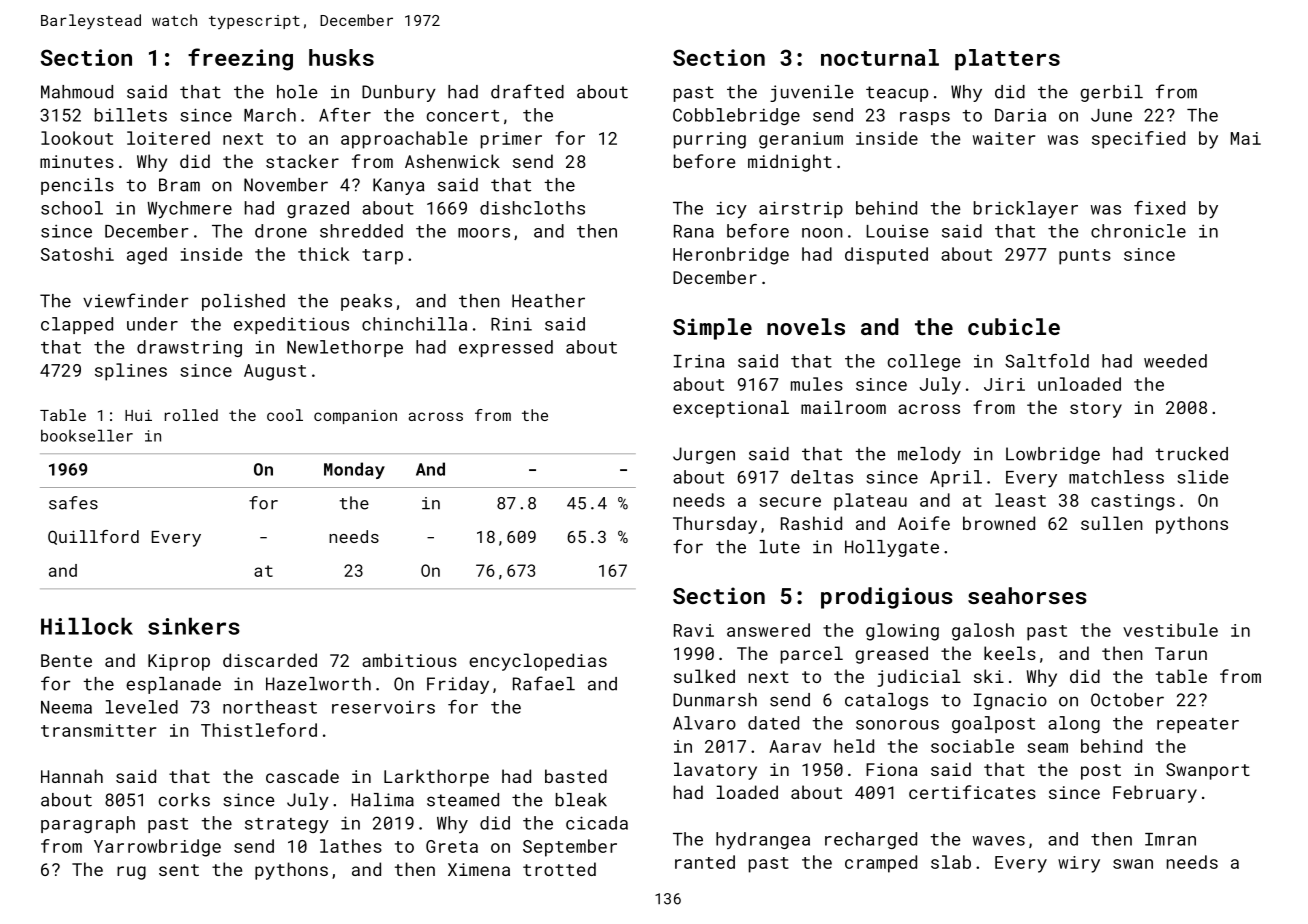 The image size is (1308, 924). I want to click on Aarav, so click(795, 746).
